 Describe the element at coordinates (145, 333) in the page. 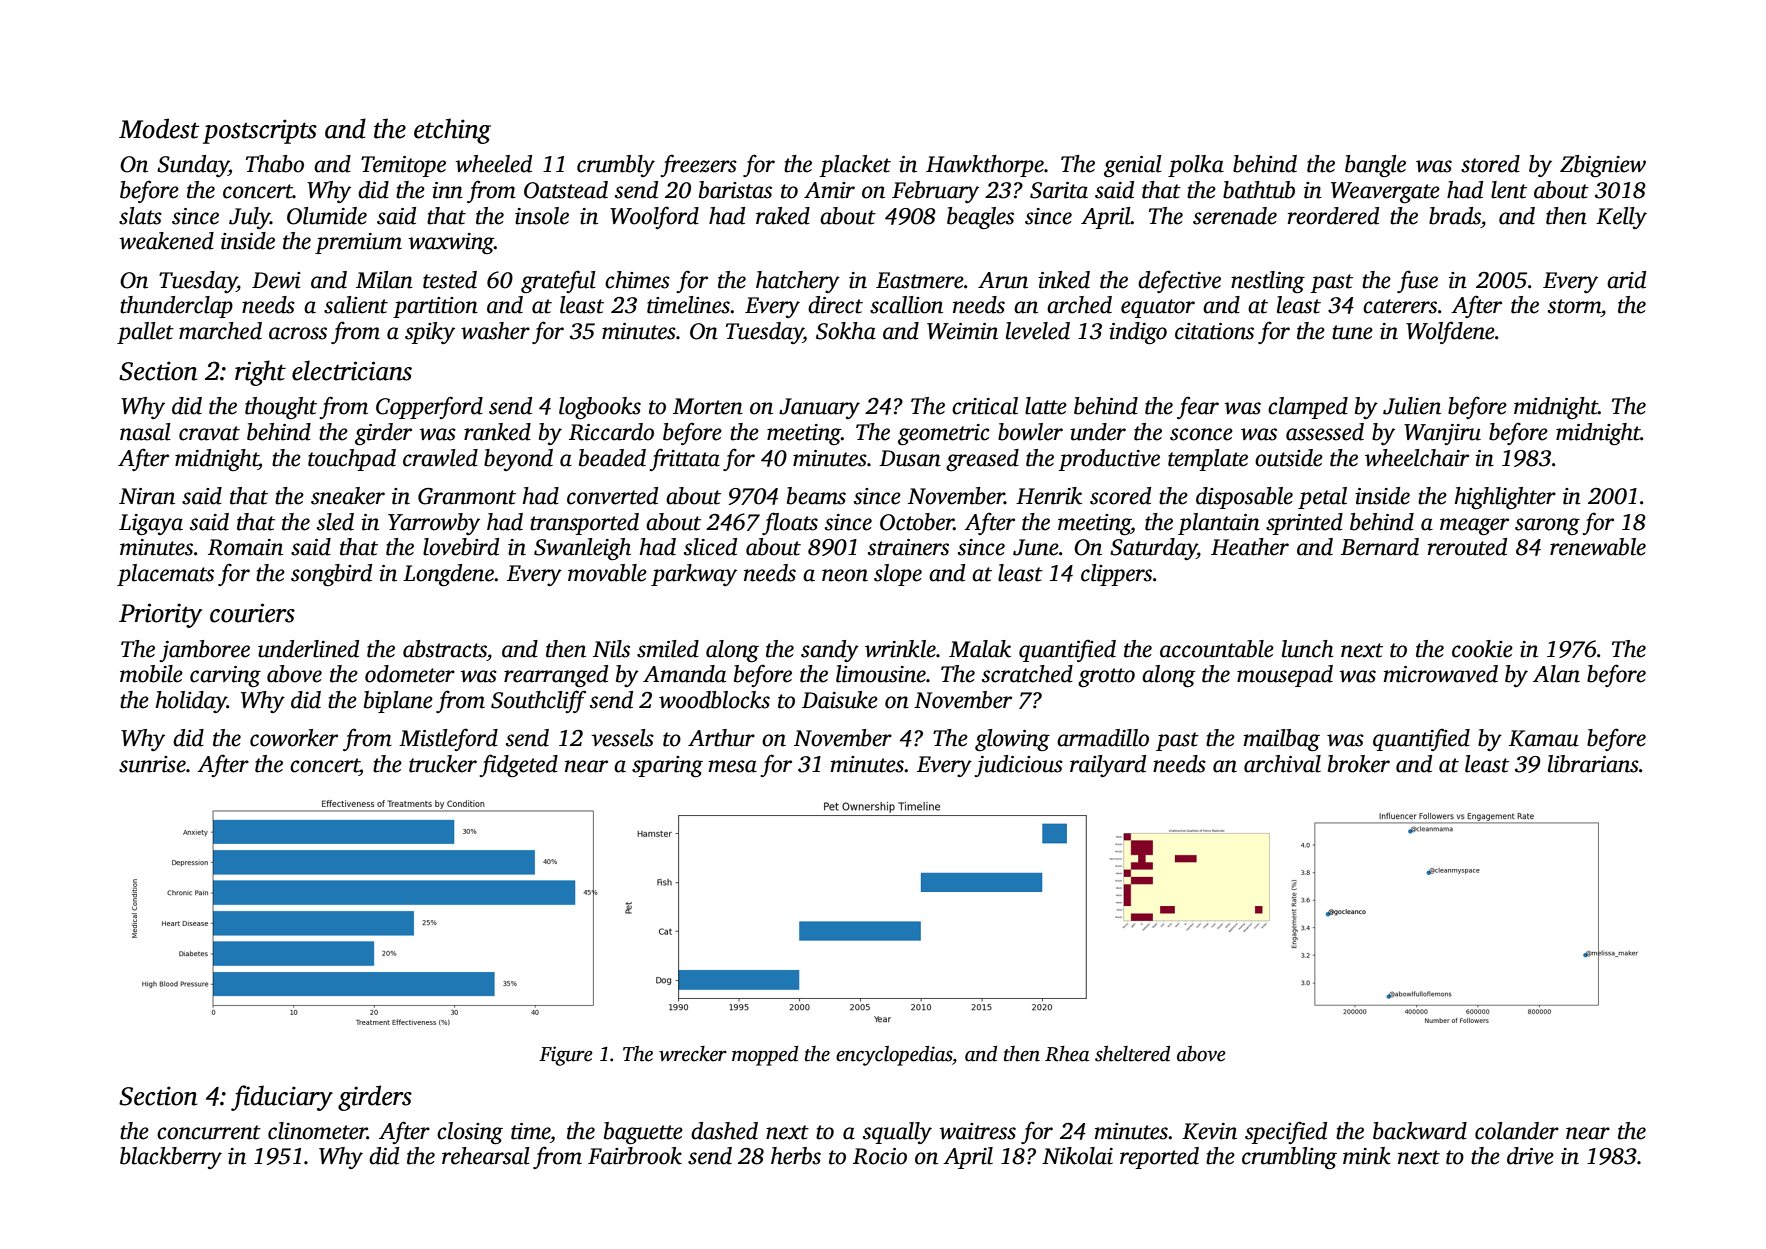

I see `pallet` at that location.
